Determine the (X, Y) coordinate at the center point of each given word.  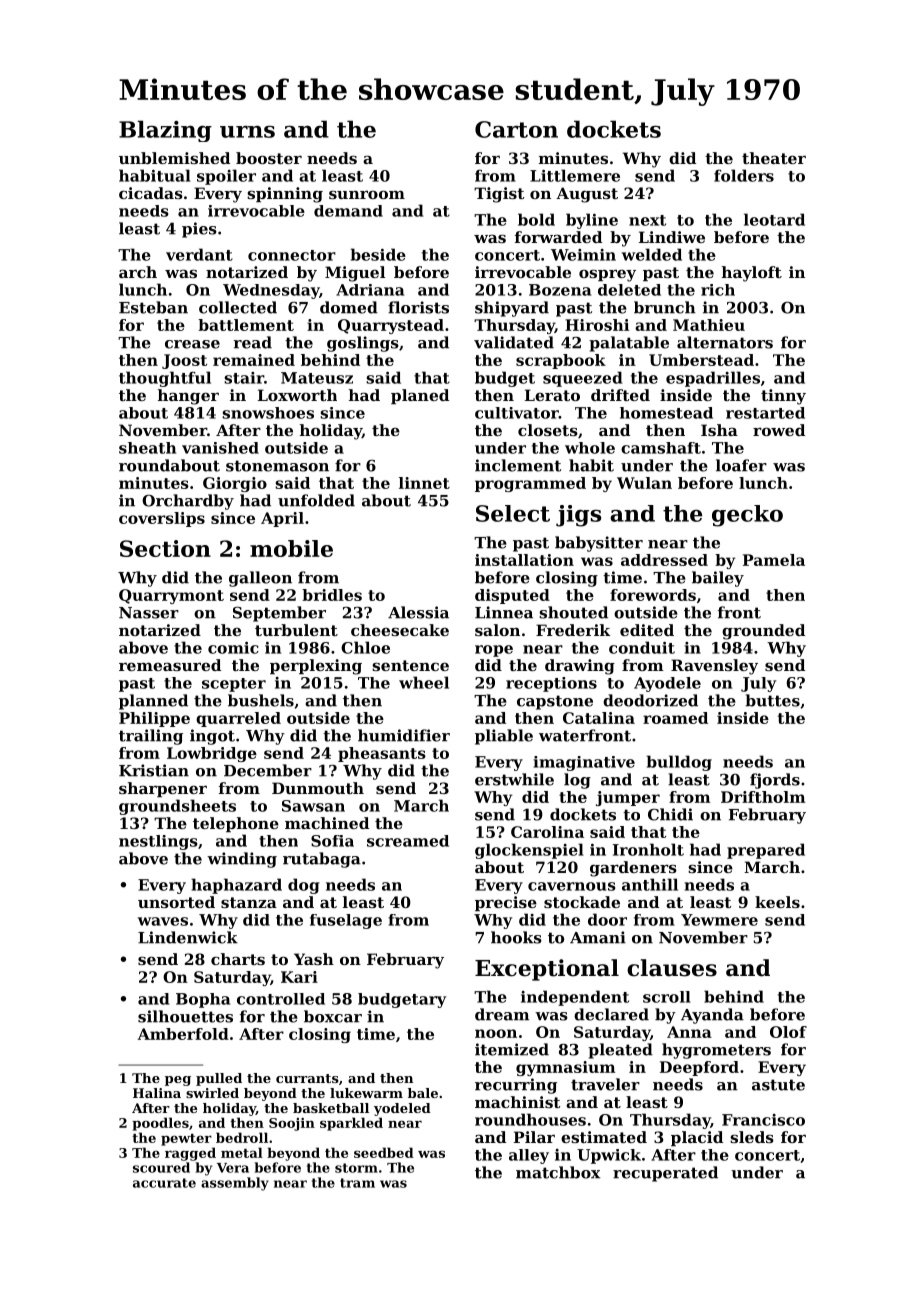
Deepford (699, 1068)
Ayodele (667, 684)
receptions (551, 684)
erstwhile (514, 779)
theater (774, 158)
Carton (516, 129)
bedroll (242, 1137)
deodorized (650, 700)
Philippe (154, 719)
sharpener (163, 789)
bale (423, 1093)
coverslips (162, 519)
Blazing (165, 131)
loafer (741, 465)
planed (420, 396)
